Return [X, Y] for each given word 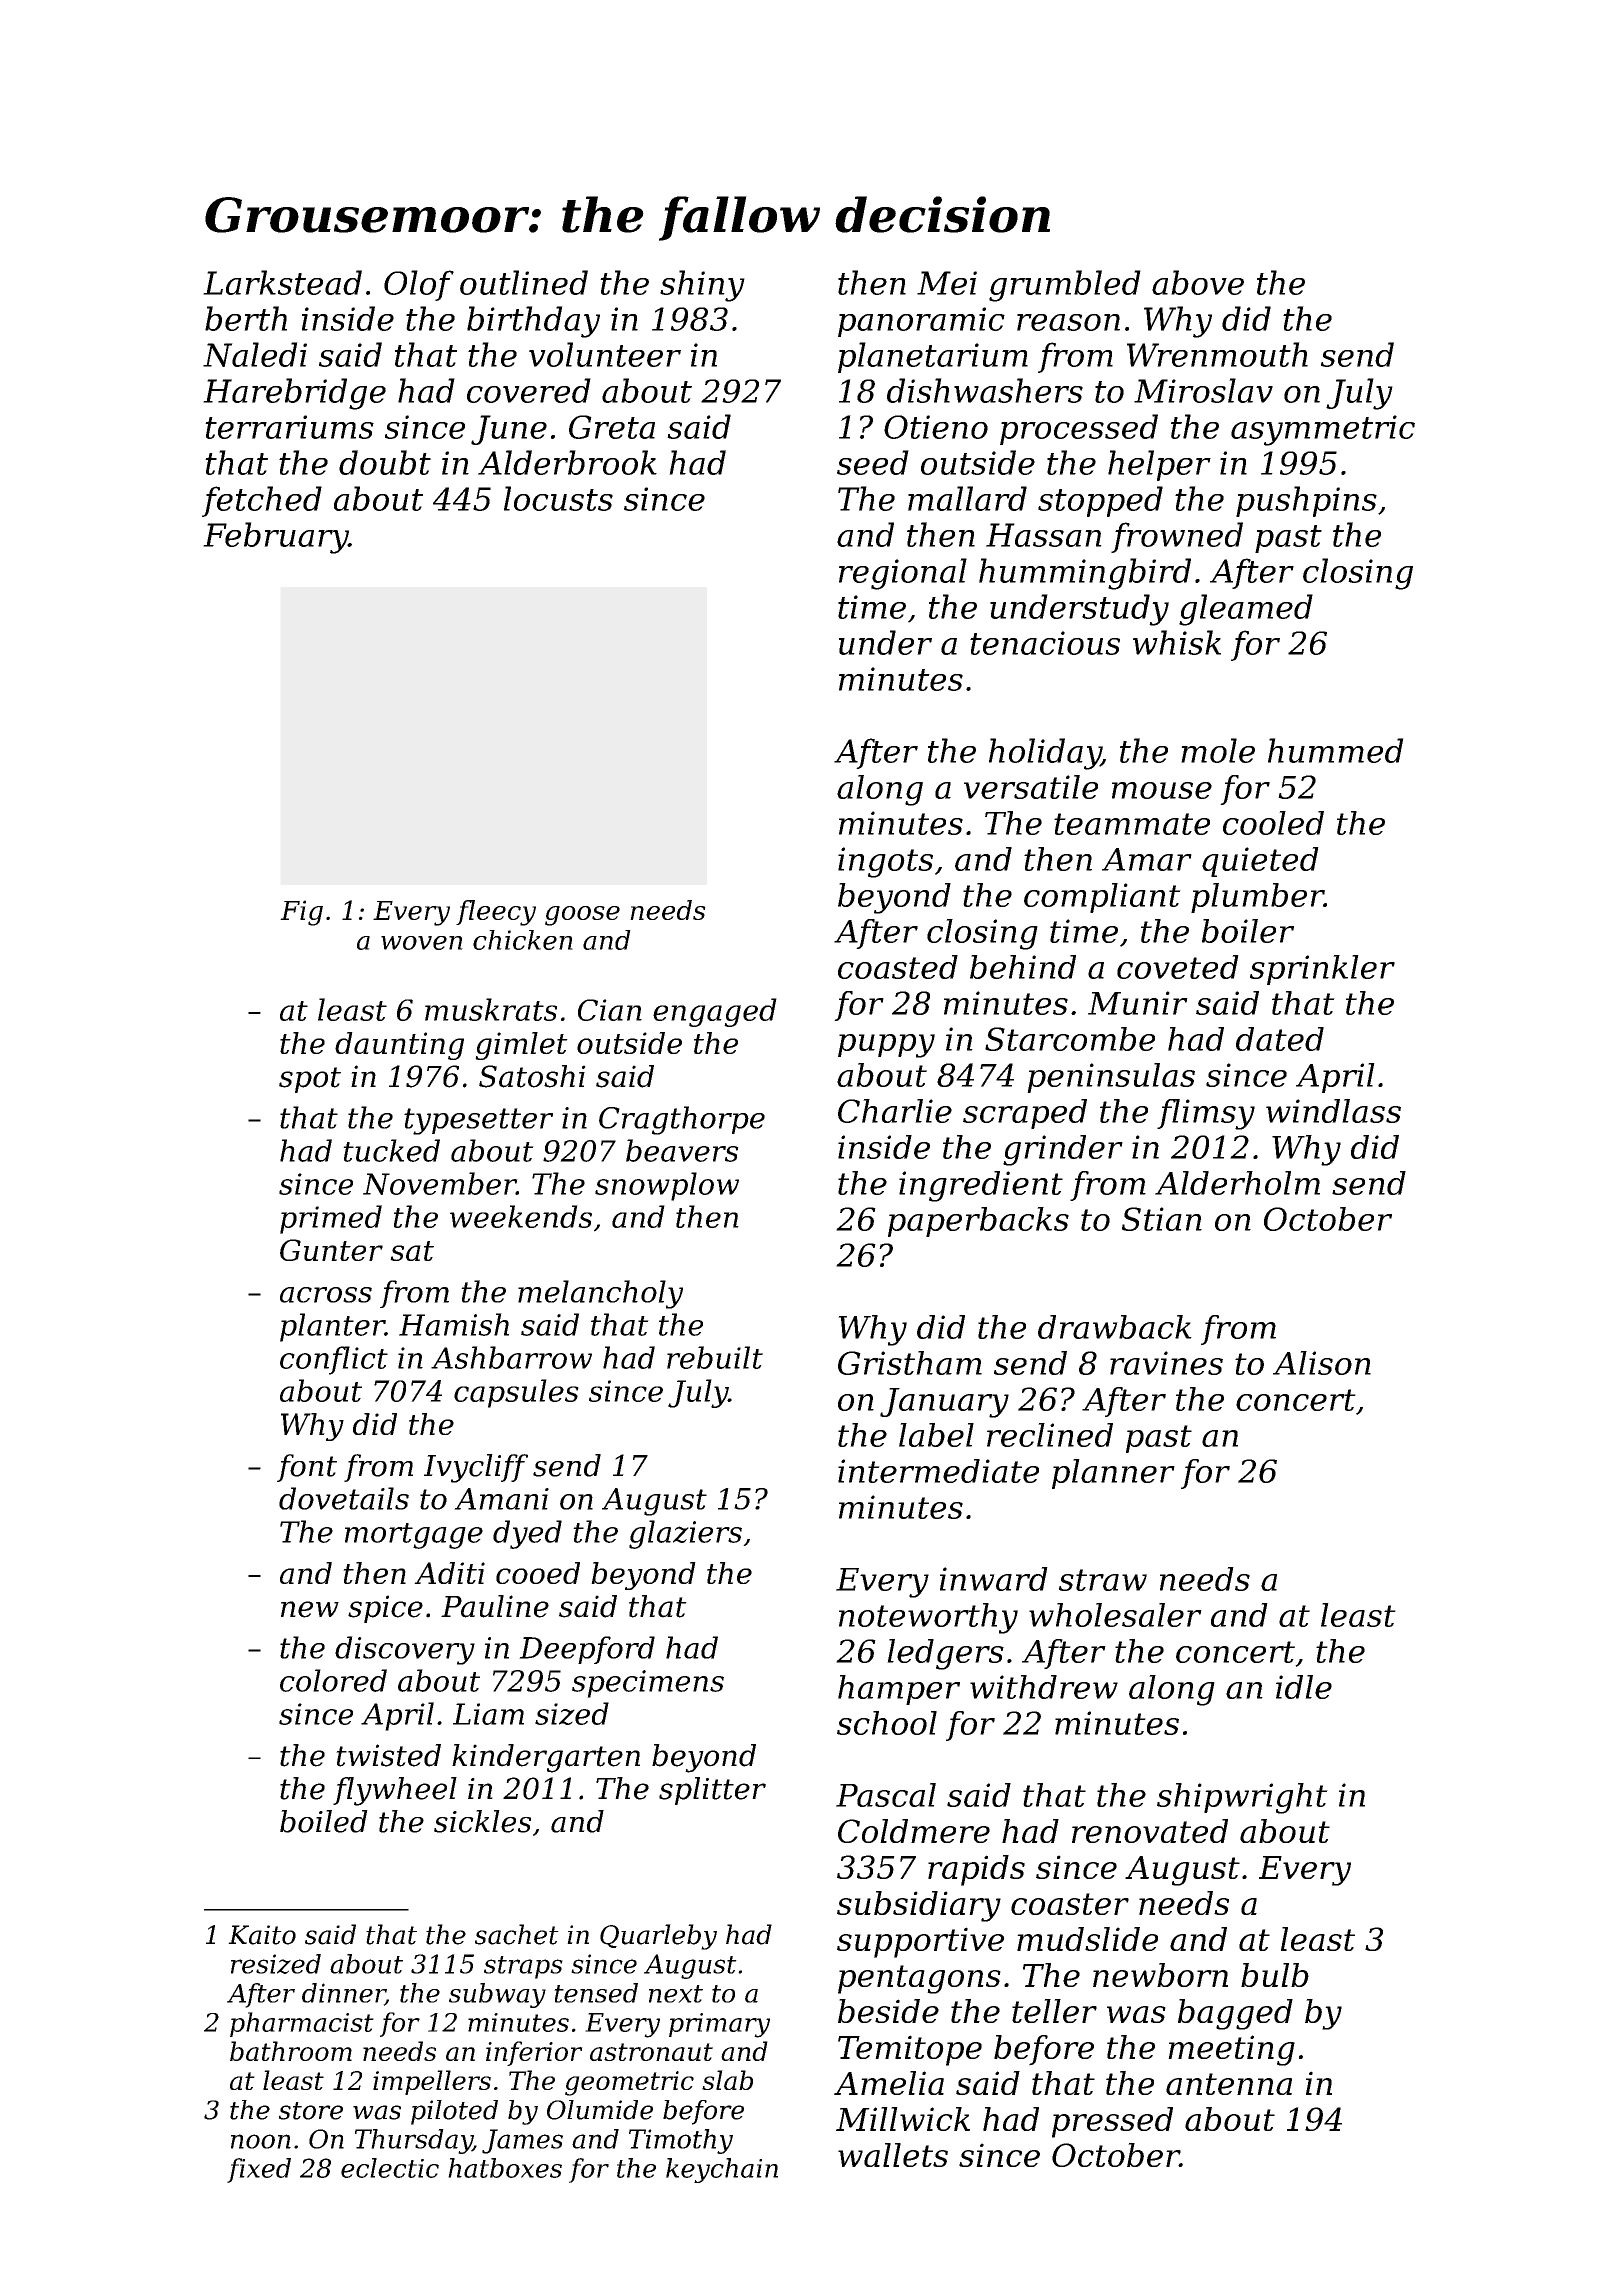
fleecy [496, 913]
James [522, 2141]
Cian [610, 1010]
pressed [1112, 2122]
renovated [1150, 1831]
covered [529, 390]
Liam [488, 1714]
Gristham [910, 1363]
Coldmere [914, 1831]
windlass [1333, 1111]
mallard [967, 498]
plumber [1257, 898]
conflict [334, 1360]
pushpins [1306, 501]
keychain [722, 2170]
